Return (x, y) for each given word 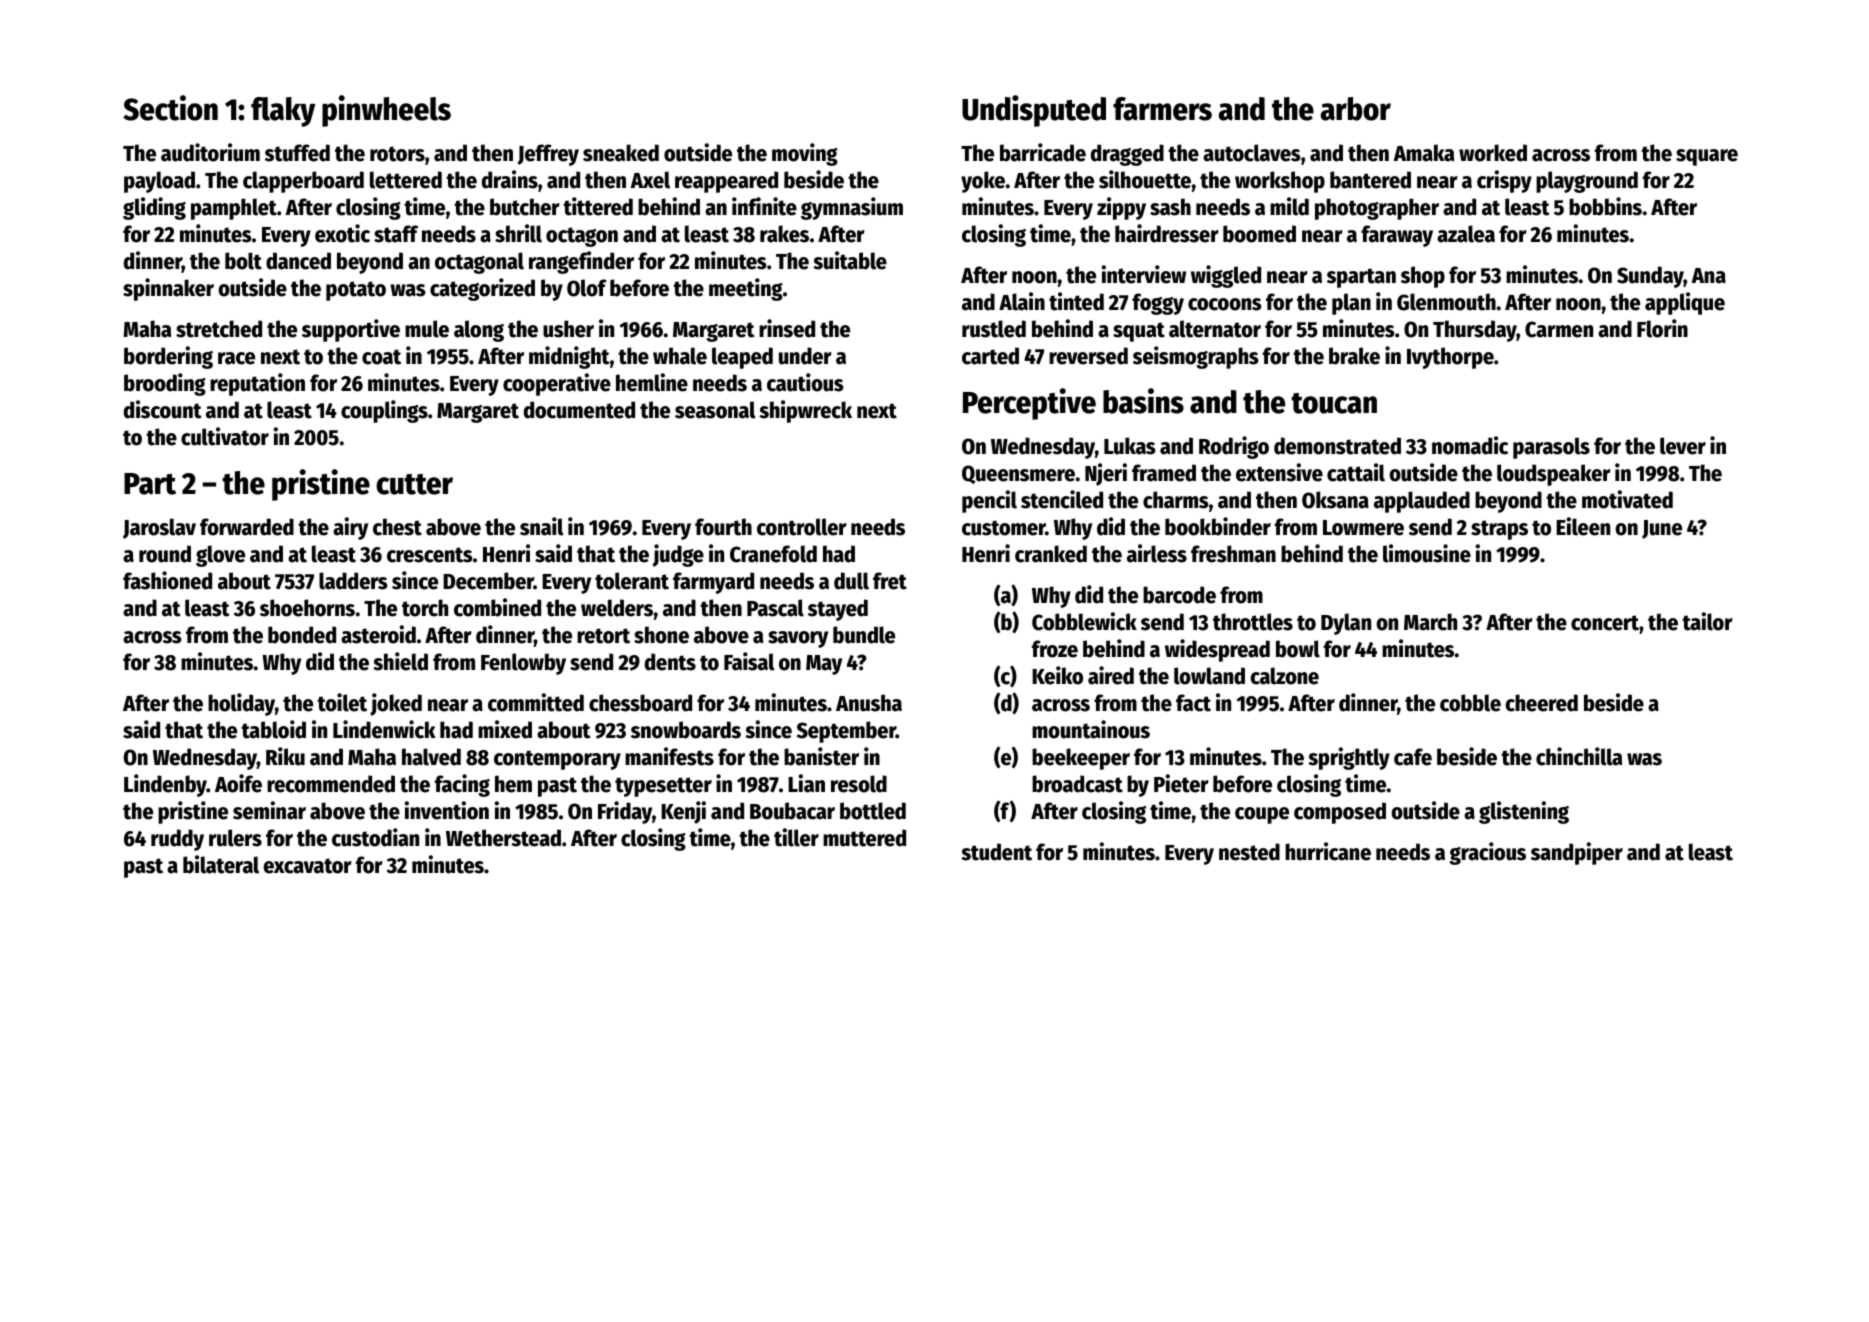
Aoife (238, 783)
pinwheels (386, 111)
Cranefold (773, 554)
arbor (1356, 109)
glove (220, 556)
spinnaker (168, 289)
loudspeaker (1554, 475)
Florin (1662, 328)
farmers (1162, 109)
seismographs (1196, 357)
